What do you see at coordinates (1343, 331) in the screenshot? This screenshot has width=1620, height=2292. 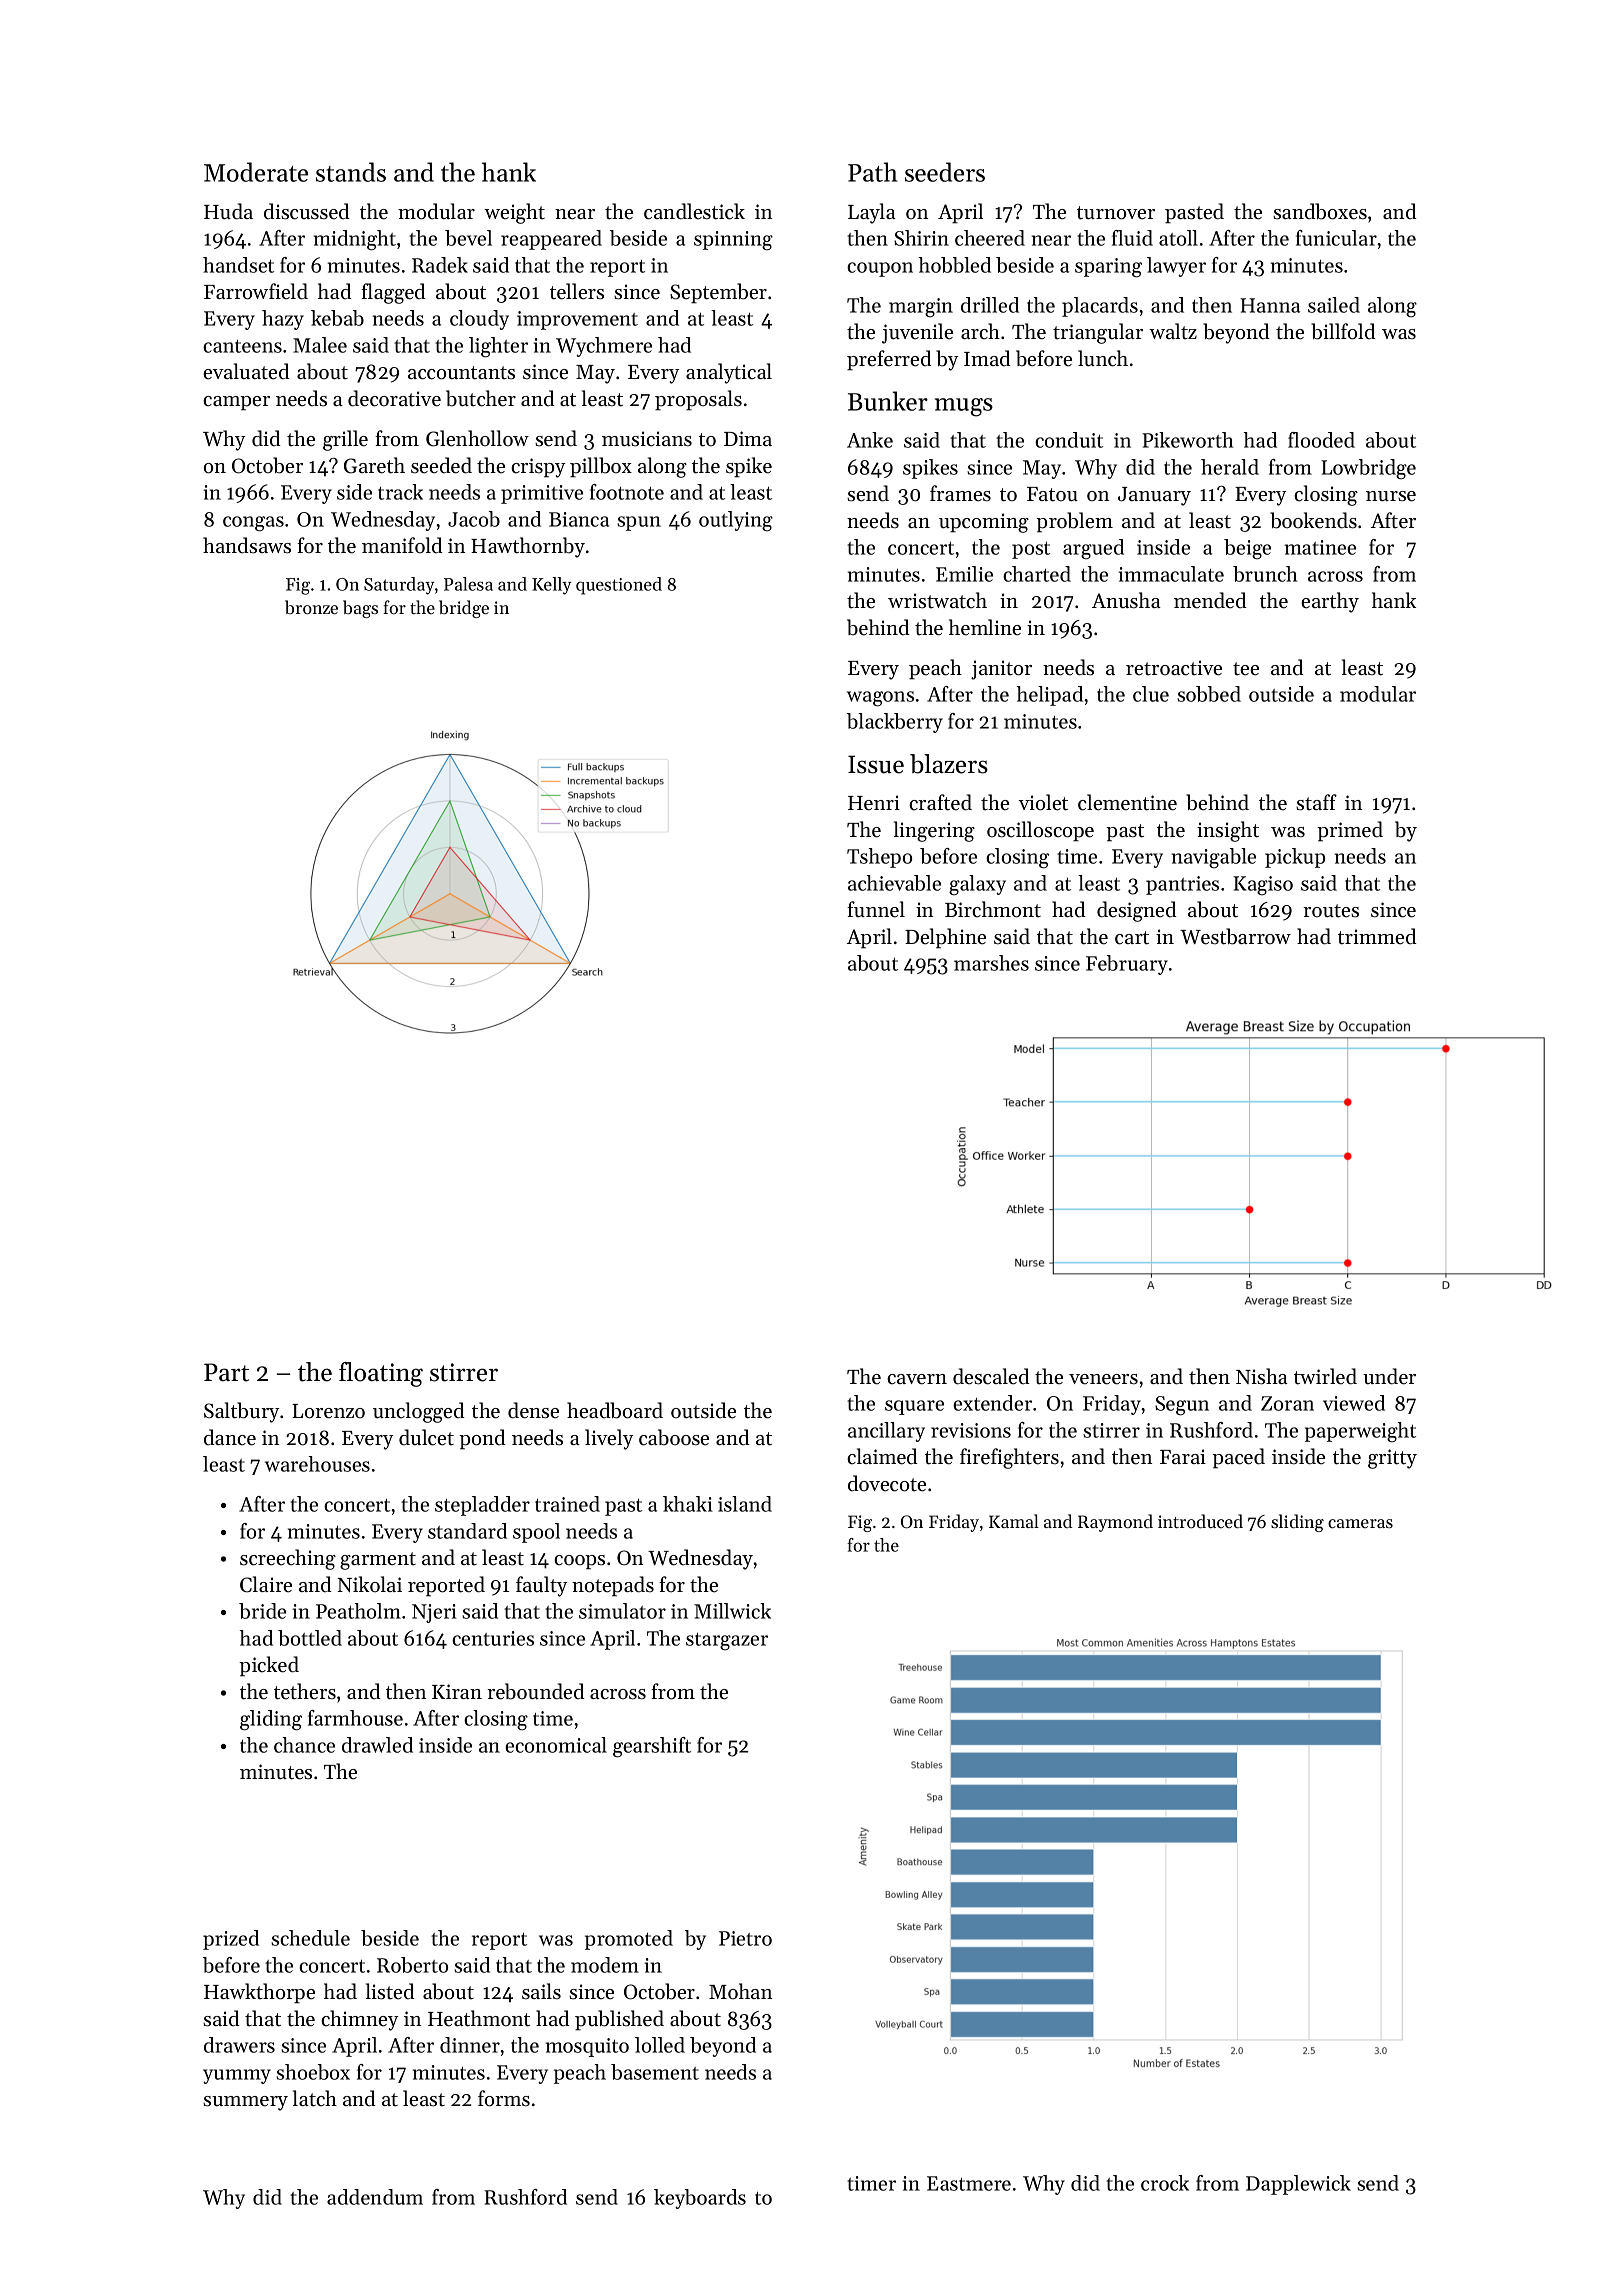 I see `billfold` at bounding box center [1343, 331].
